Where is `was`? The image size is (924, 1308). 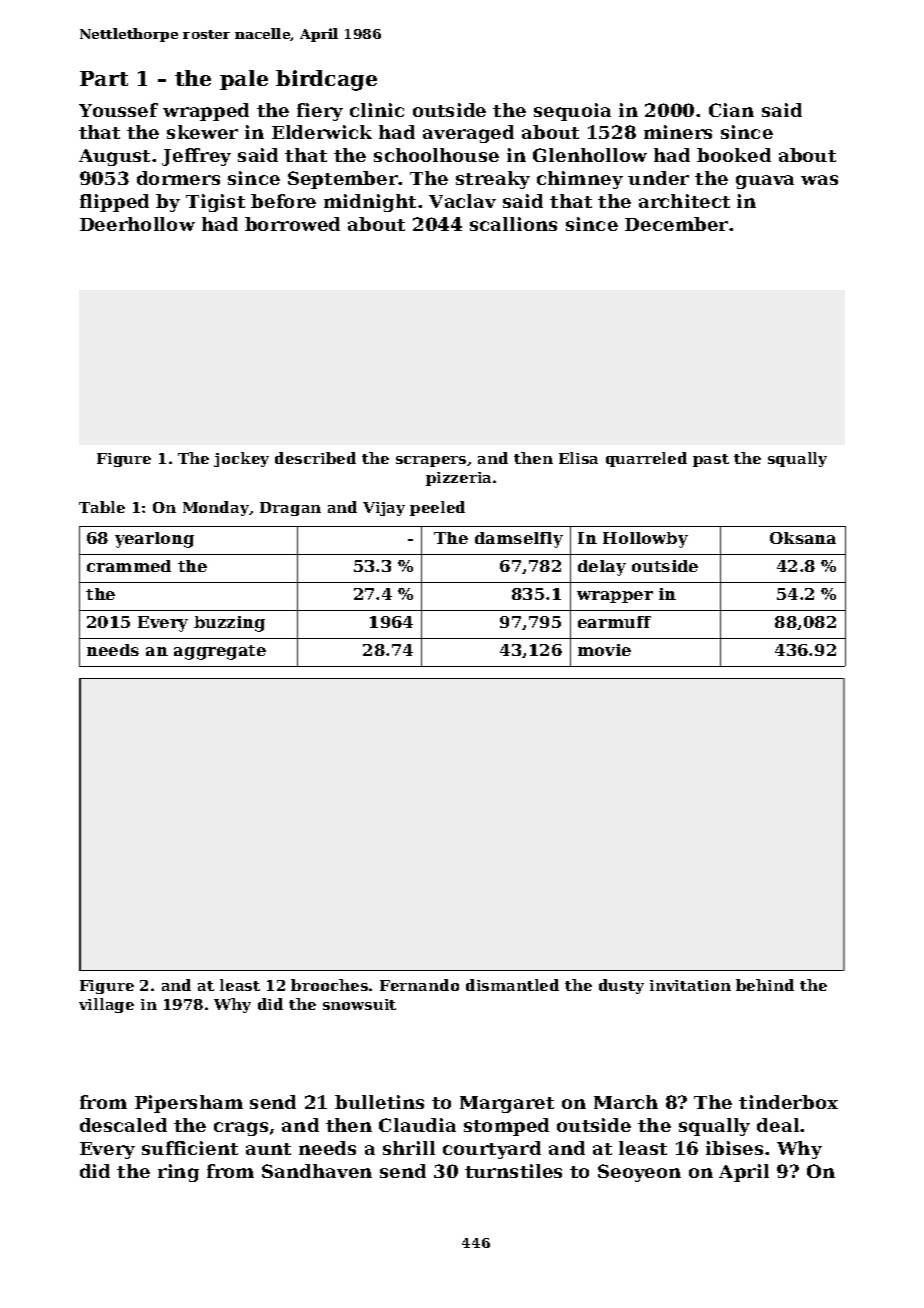
was is located at coordinates (819, 180).
